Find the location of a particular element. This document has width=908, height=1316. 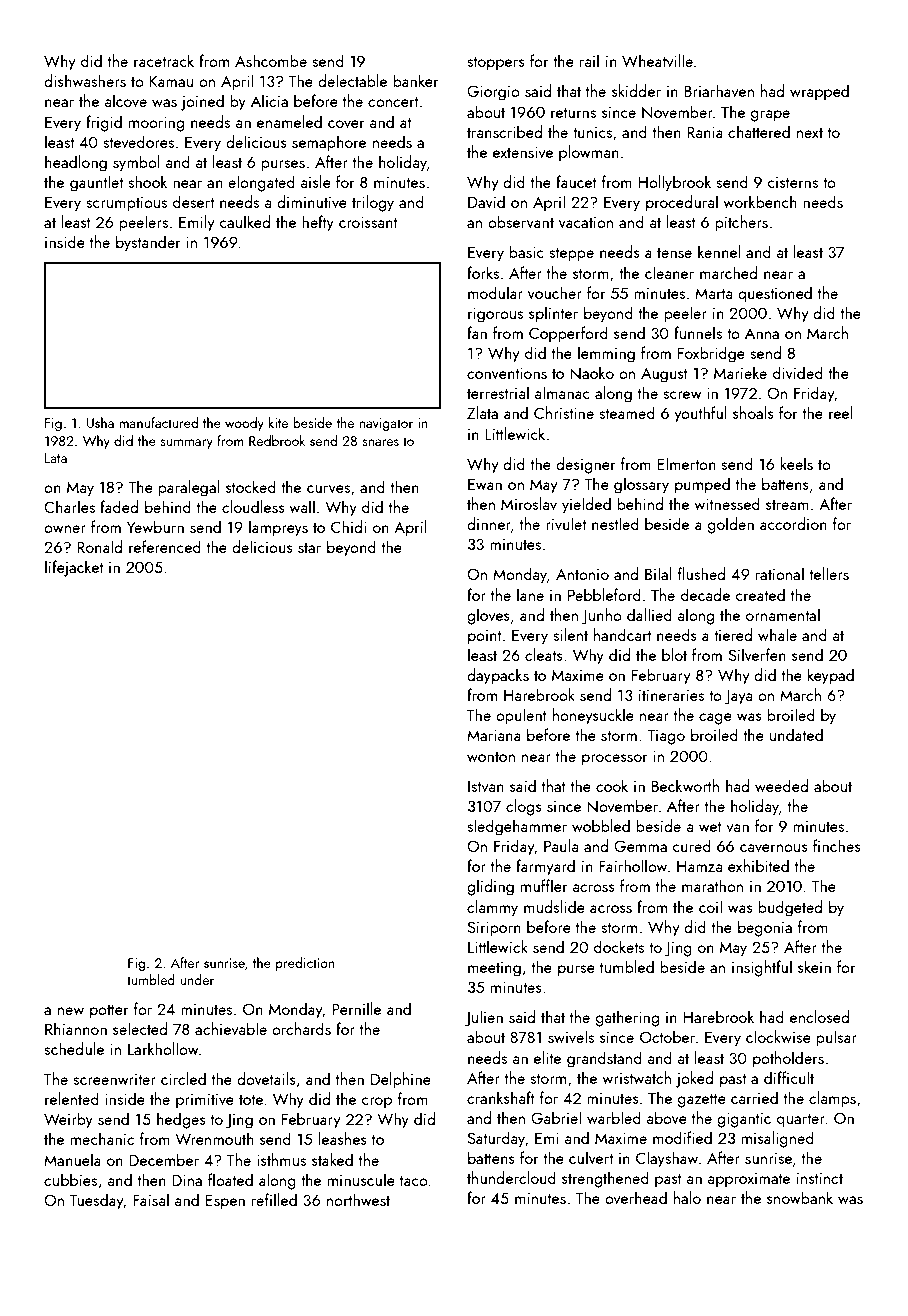

manufactured is located at coordinates (158, 422).
